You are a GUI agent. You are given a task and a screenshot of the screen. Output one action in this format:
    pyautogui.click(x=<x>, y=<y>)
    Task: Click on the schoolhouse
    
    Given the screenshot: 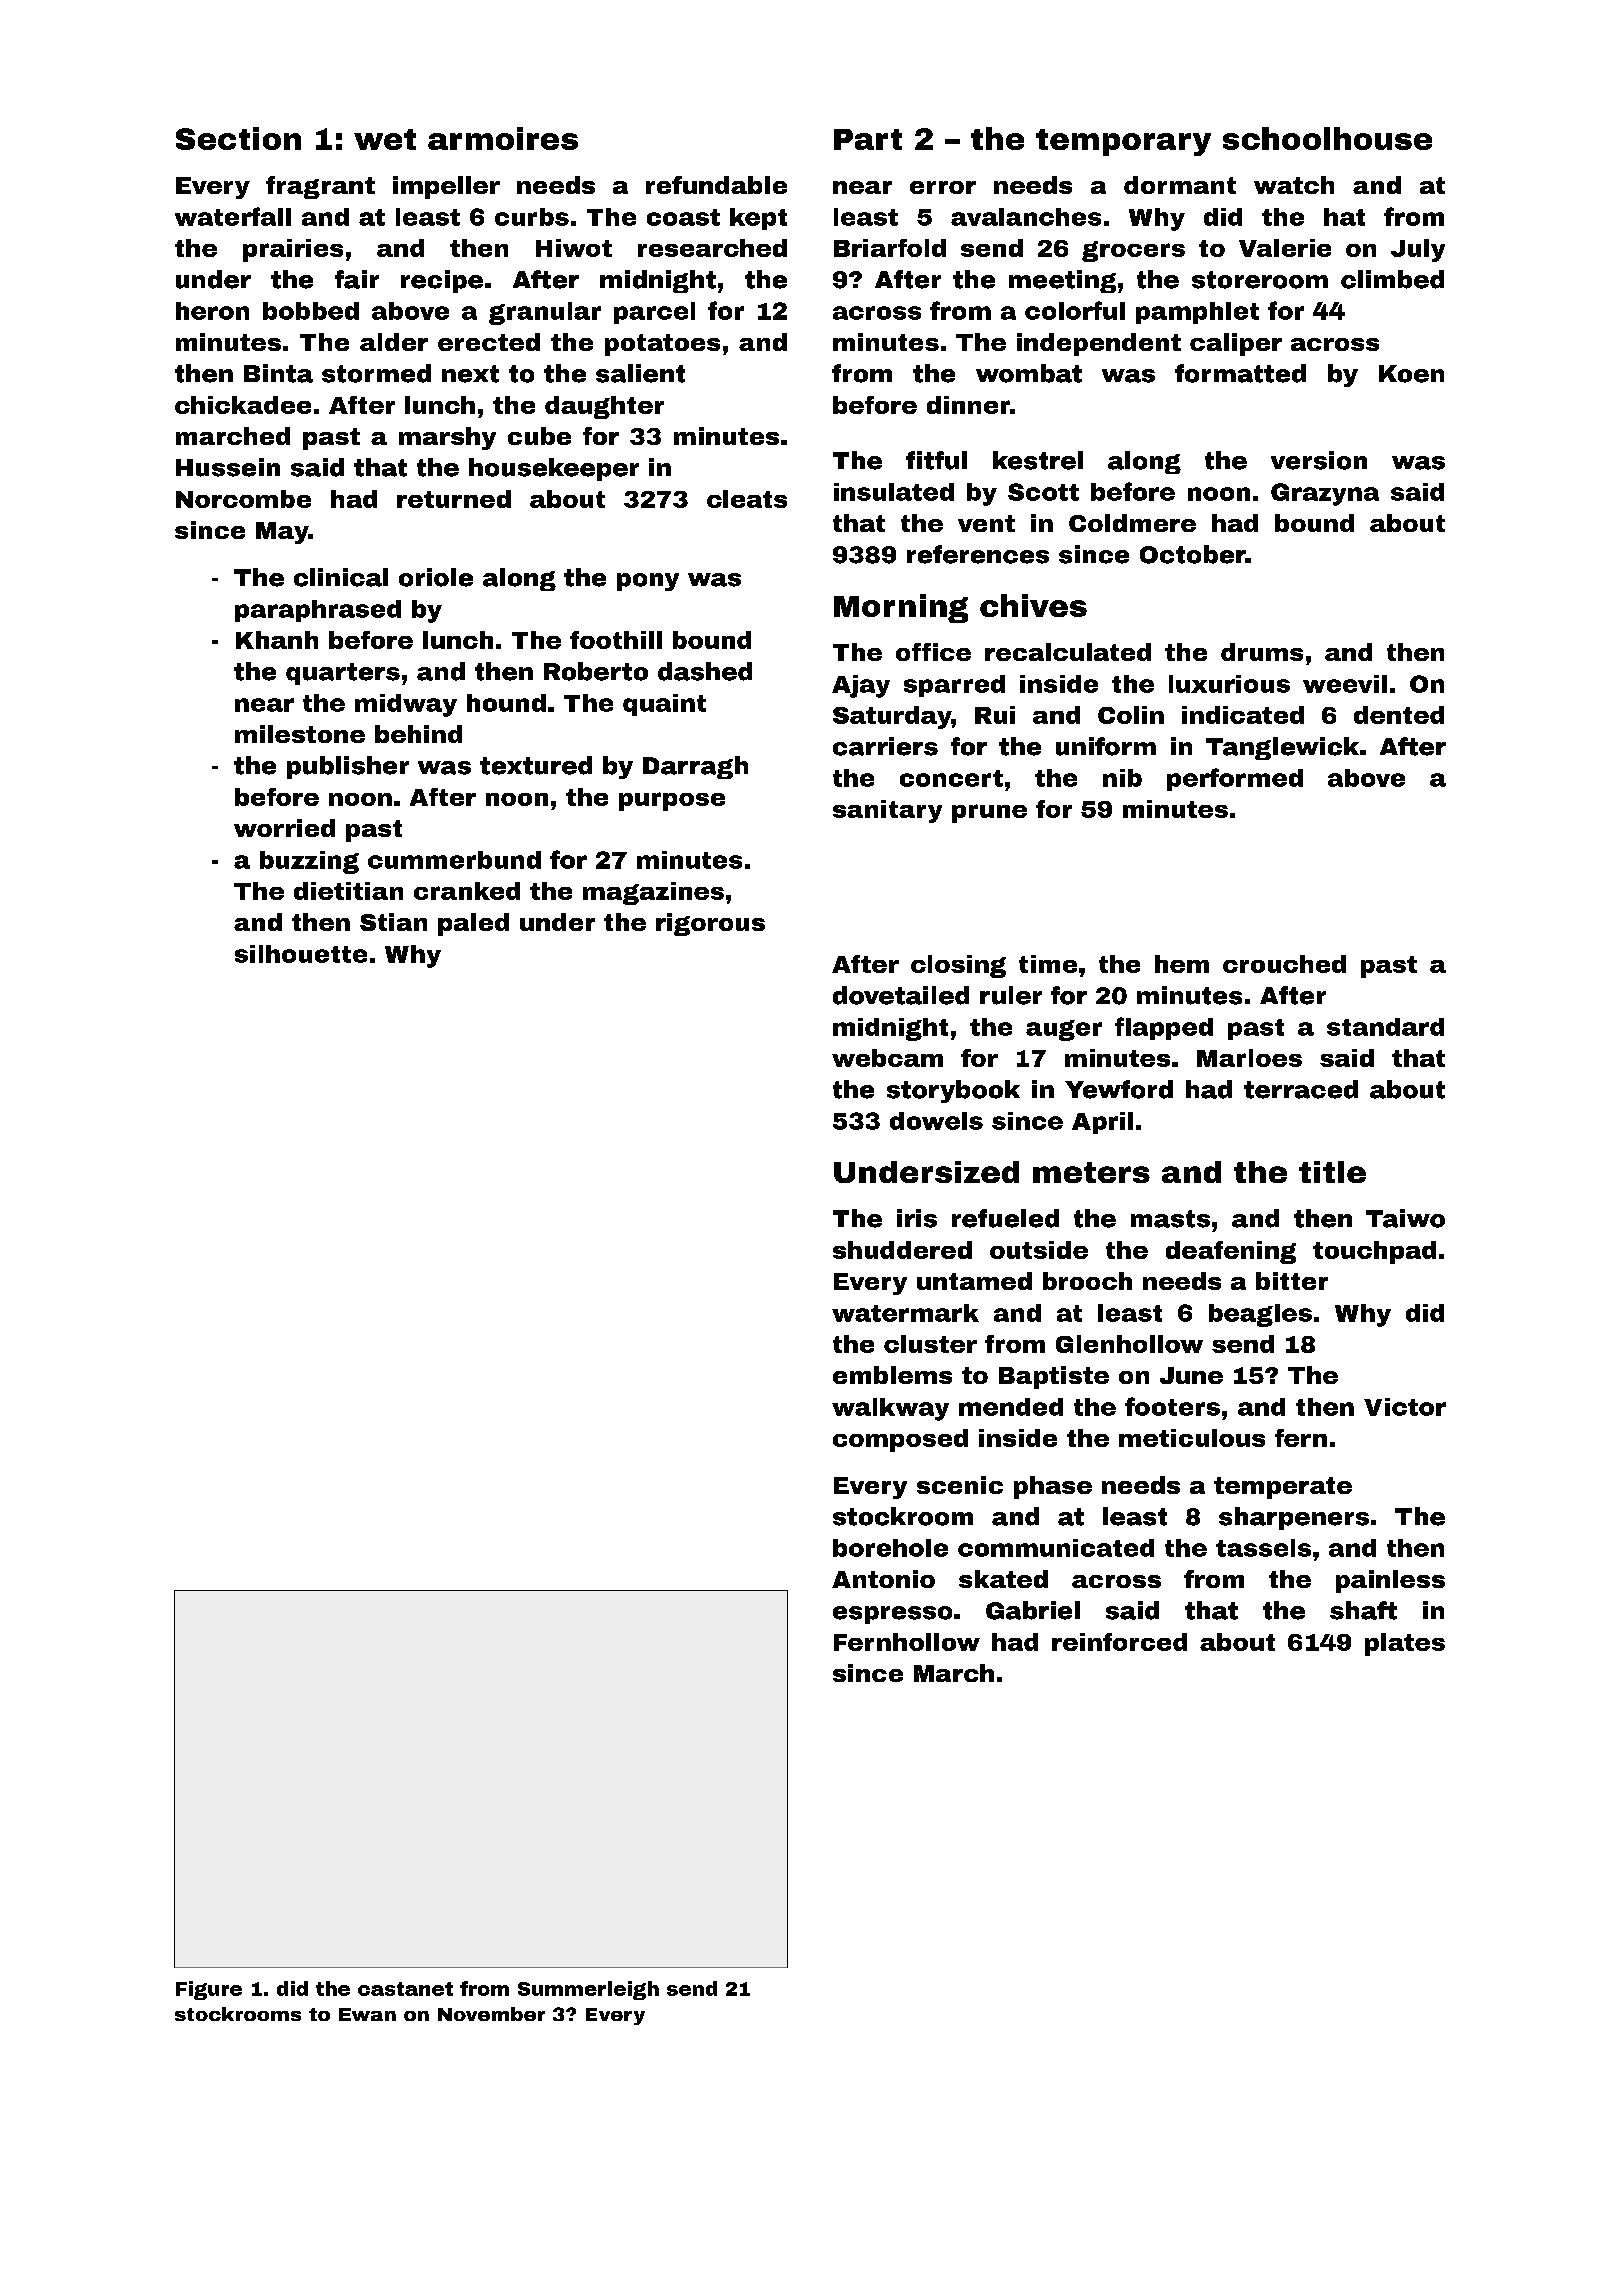 What is the action you would take?
    pyautogui.click(x=1327, y=138)
